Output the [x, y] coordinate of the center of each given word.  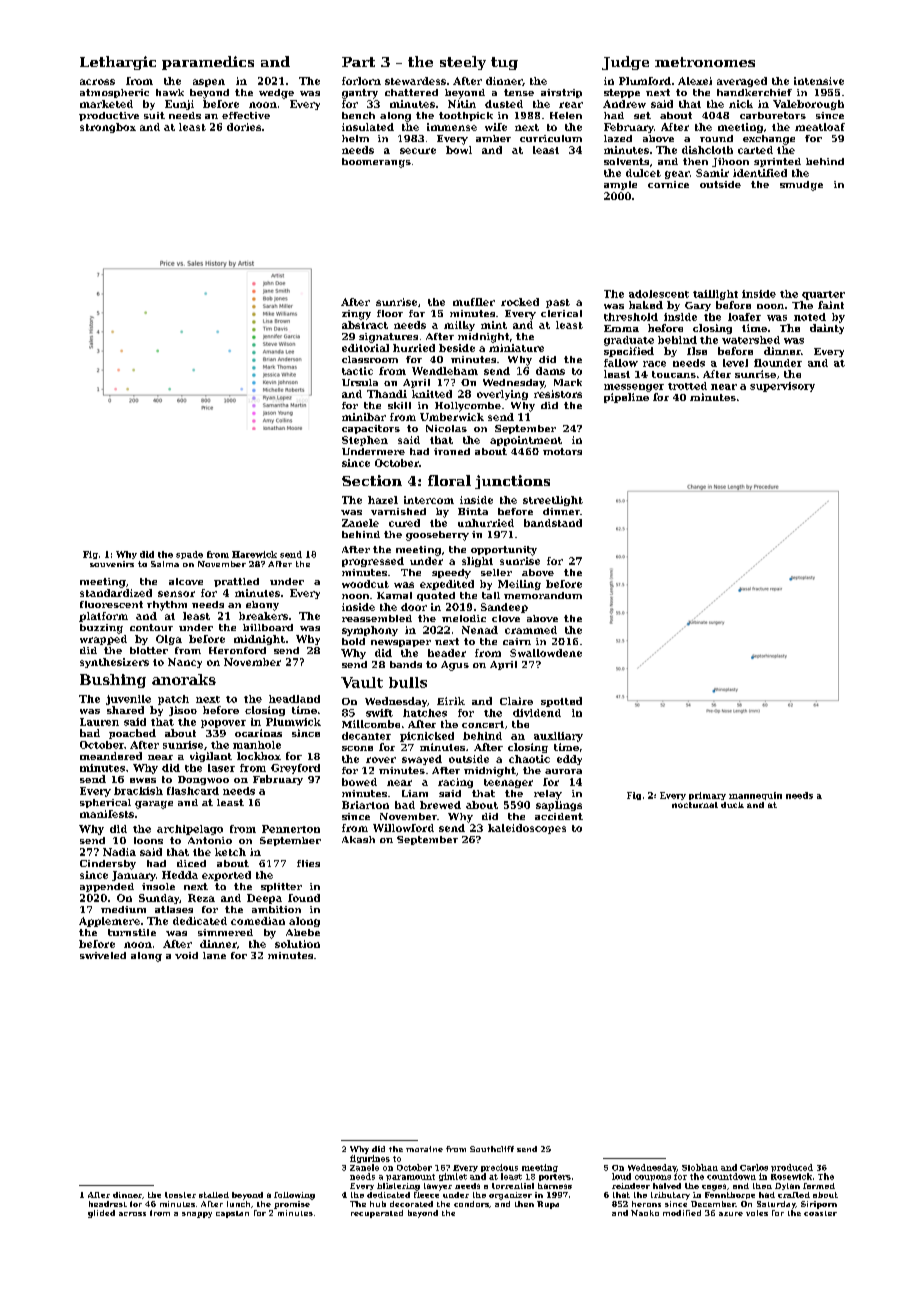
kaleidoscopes [527, 829]
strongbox [108, 128]
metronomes [705, 62]
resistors [558, 394]
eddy [569, 760]
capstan [232, 1214]
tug [504, 63]
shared [125, 710]
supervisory [782, 387]
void [186, 955]
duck [732, 805]
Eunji [179, 105]
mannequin [755, 796]
